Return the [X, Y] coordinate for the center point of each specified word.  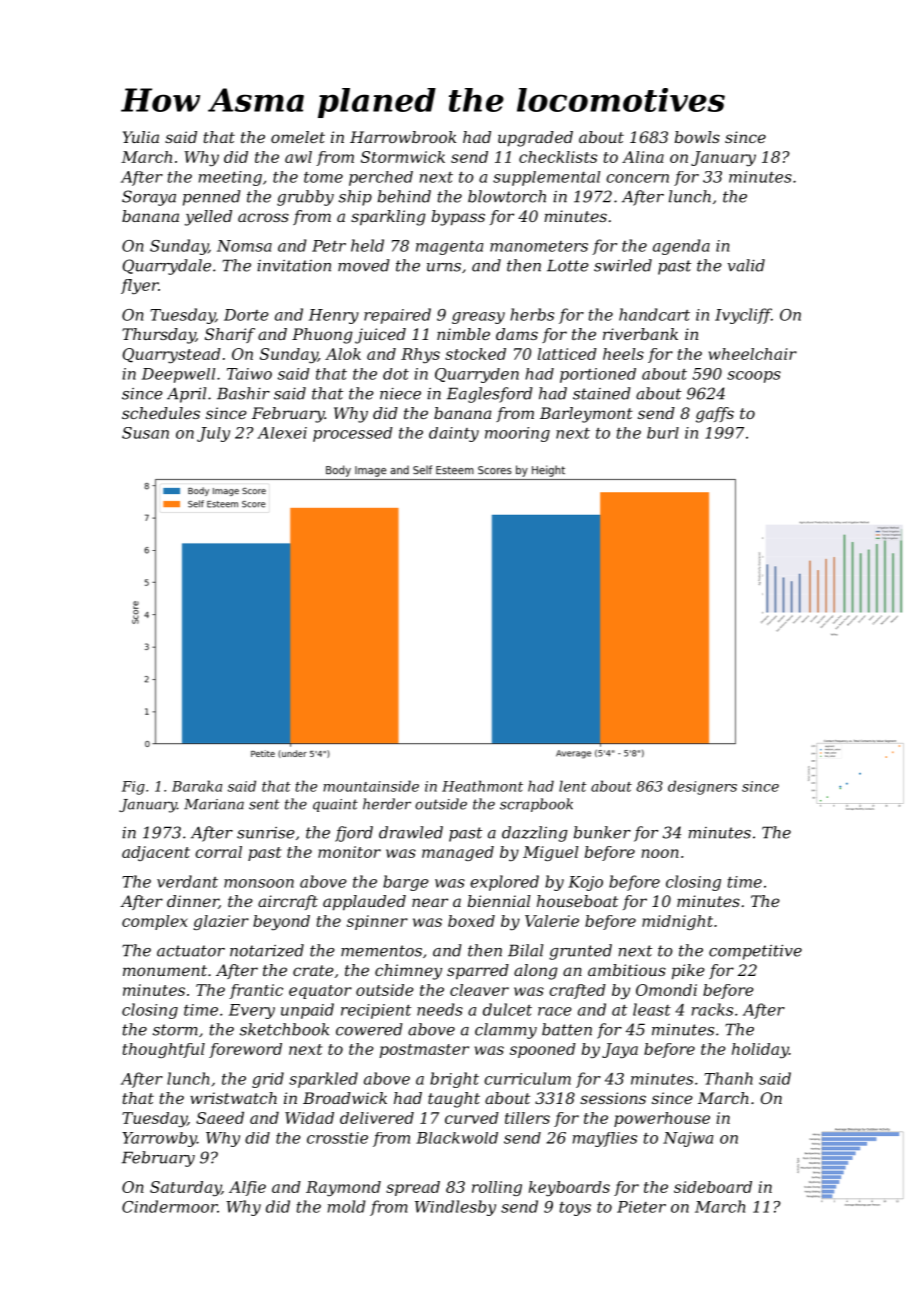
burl [663, 433]
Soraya [149, 198]
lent [573, 786]
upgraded [535, 139]
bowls [697, 137]
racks [712, 1009]
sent [264, 804]
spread [413, 1188]
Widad [309, 1118]
